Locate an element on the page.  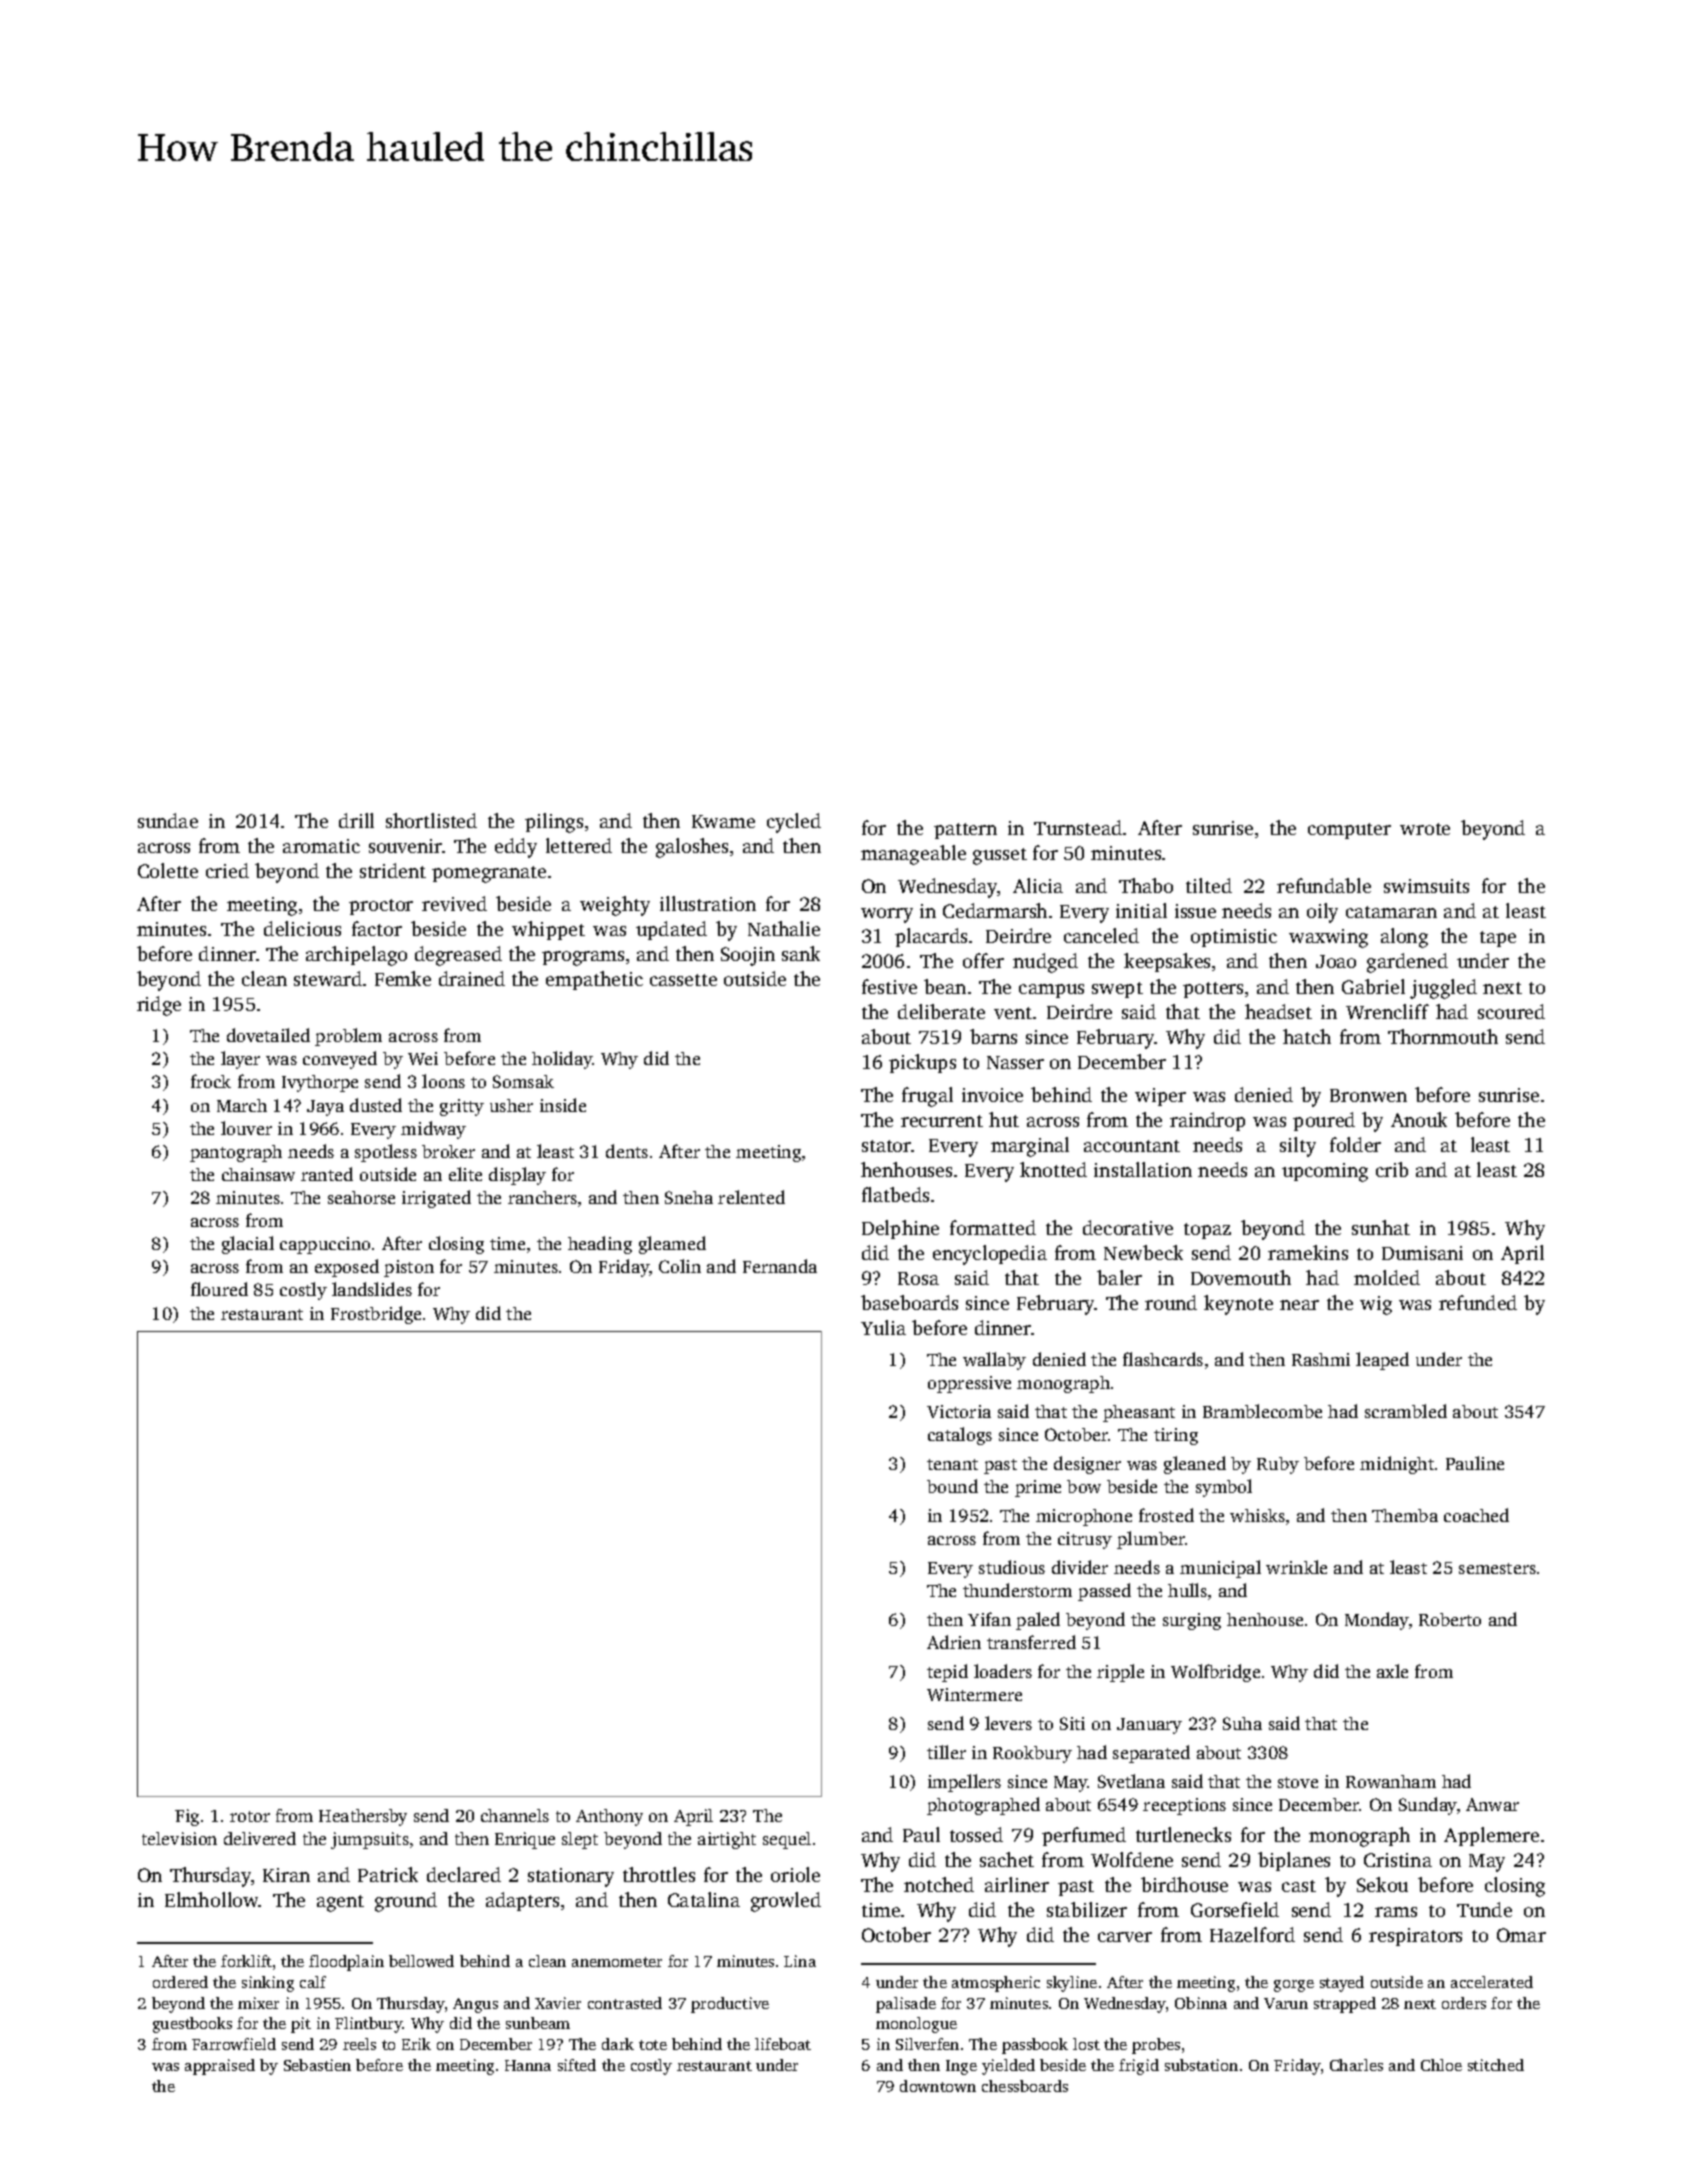
tiller is located at coordinates (946, 1752).
